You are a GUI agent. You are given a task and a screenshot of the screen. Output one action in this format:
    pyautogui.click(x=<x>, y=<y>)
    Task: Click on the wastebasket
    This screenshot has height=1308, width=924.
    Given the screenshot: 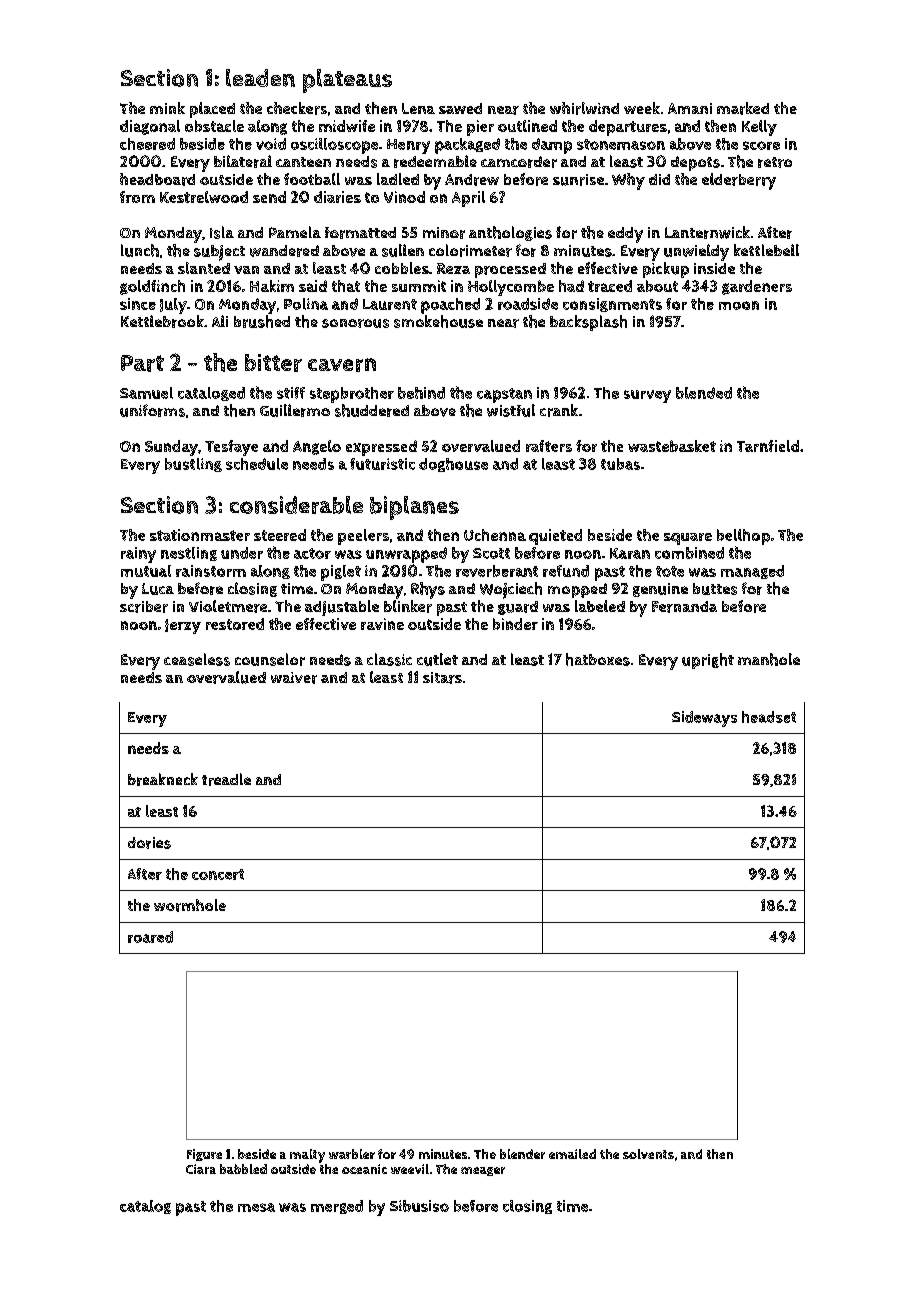 What is the action you would take?
    pyautogui.click(x=672, y=446)
